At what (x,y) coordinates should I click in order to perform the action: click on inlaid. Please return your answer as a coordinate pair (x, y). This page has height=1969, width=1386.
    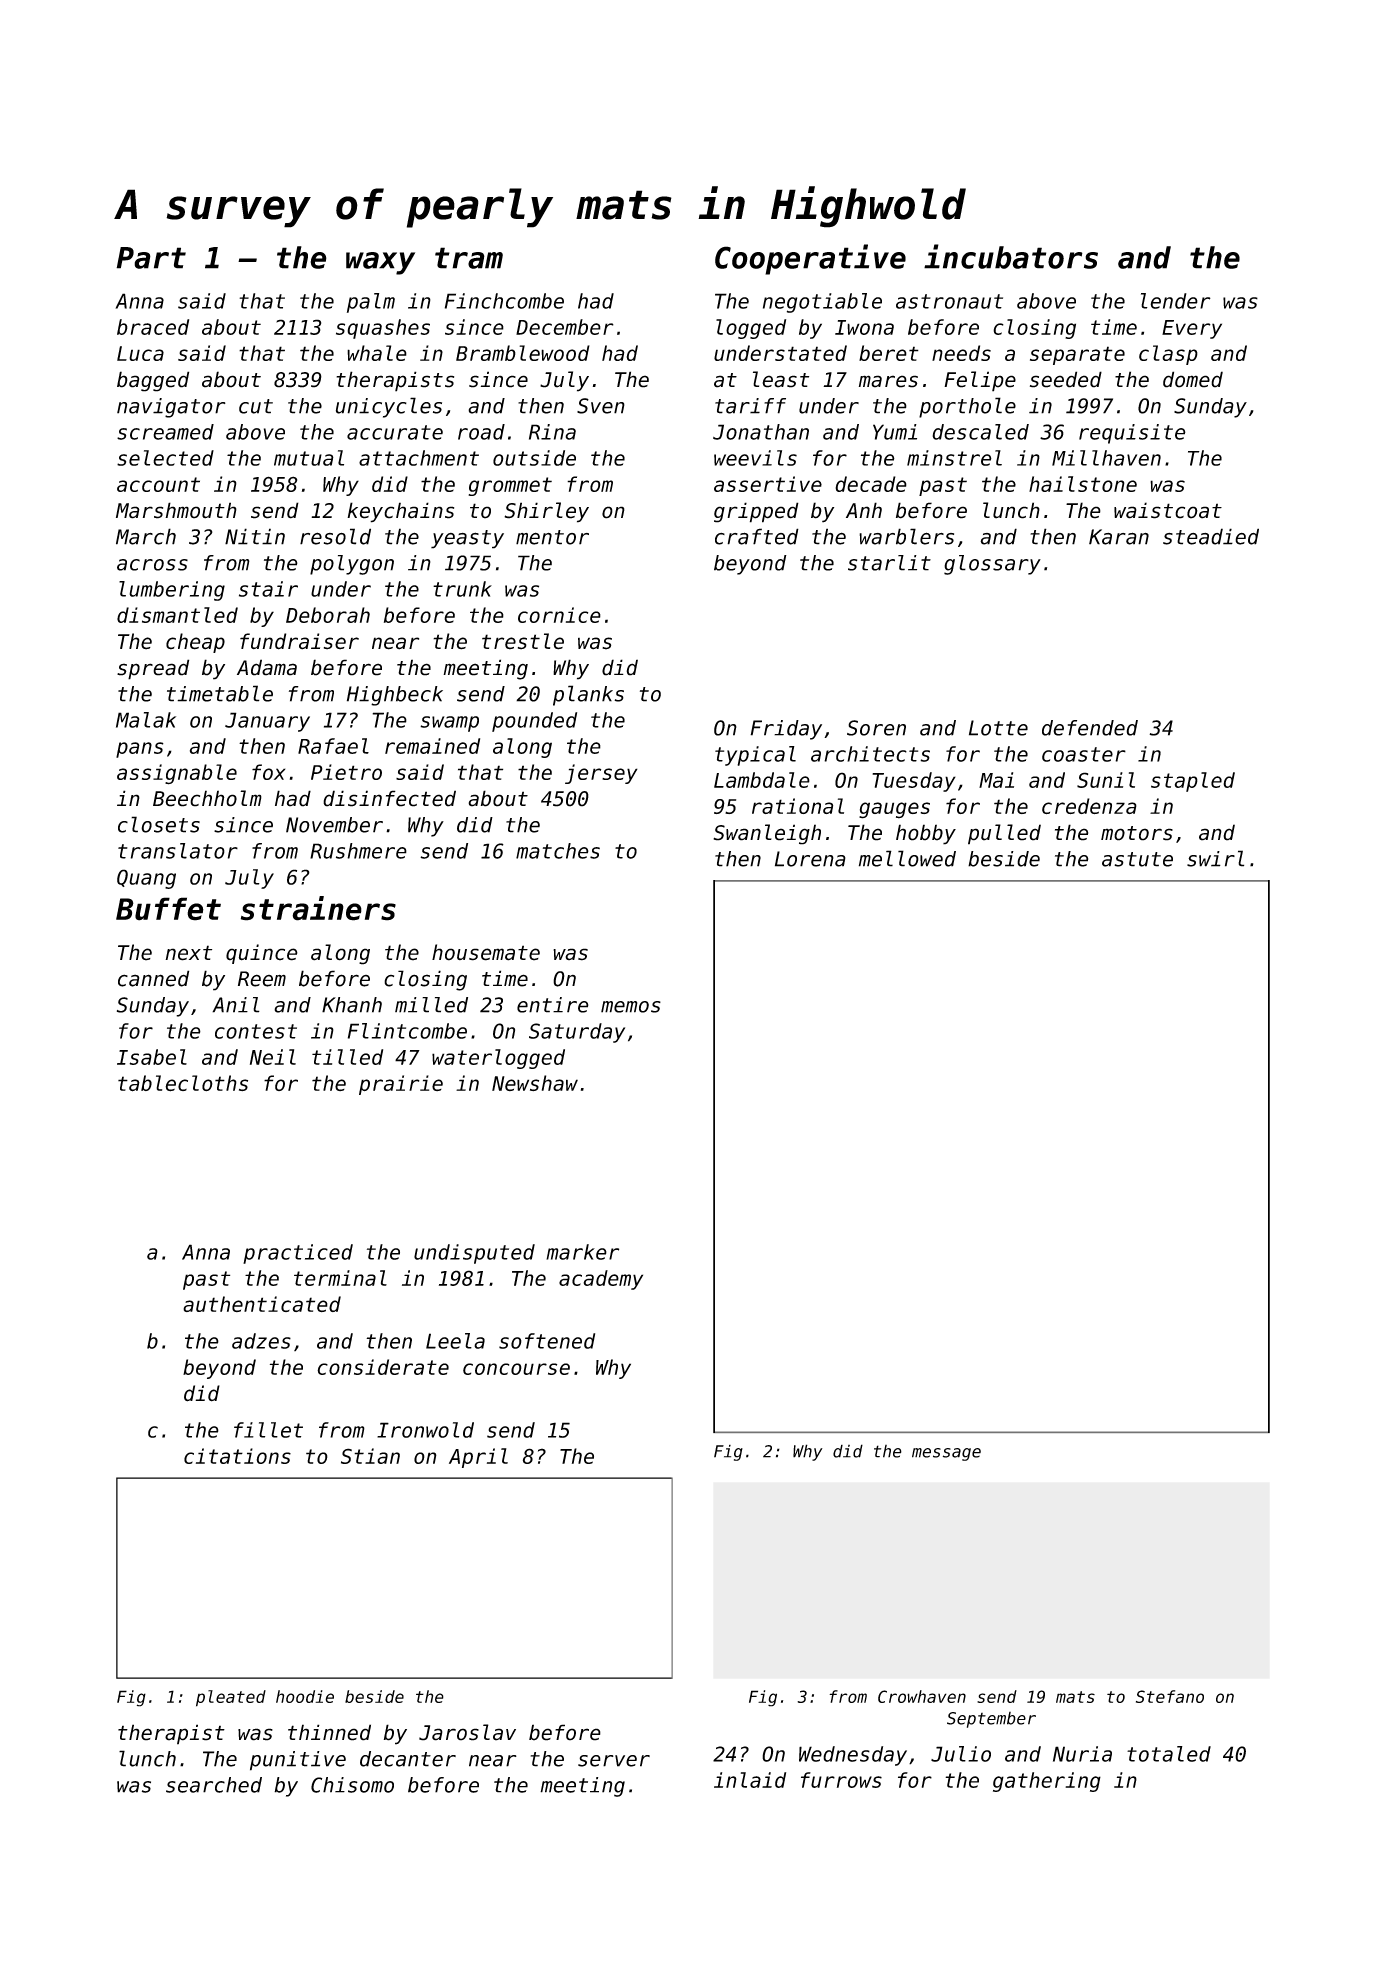
    Looking at the image, I should click on (750, 1780).
